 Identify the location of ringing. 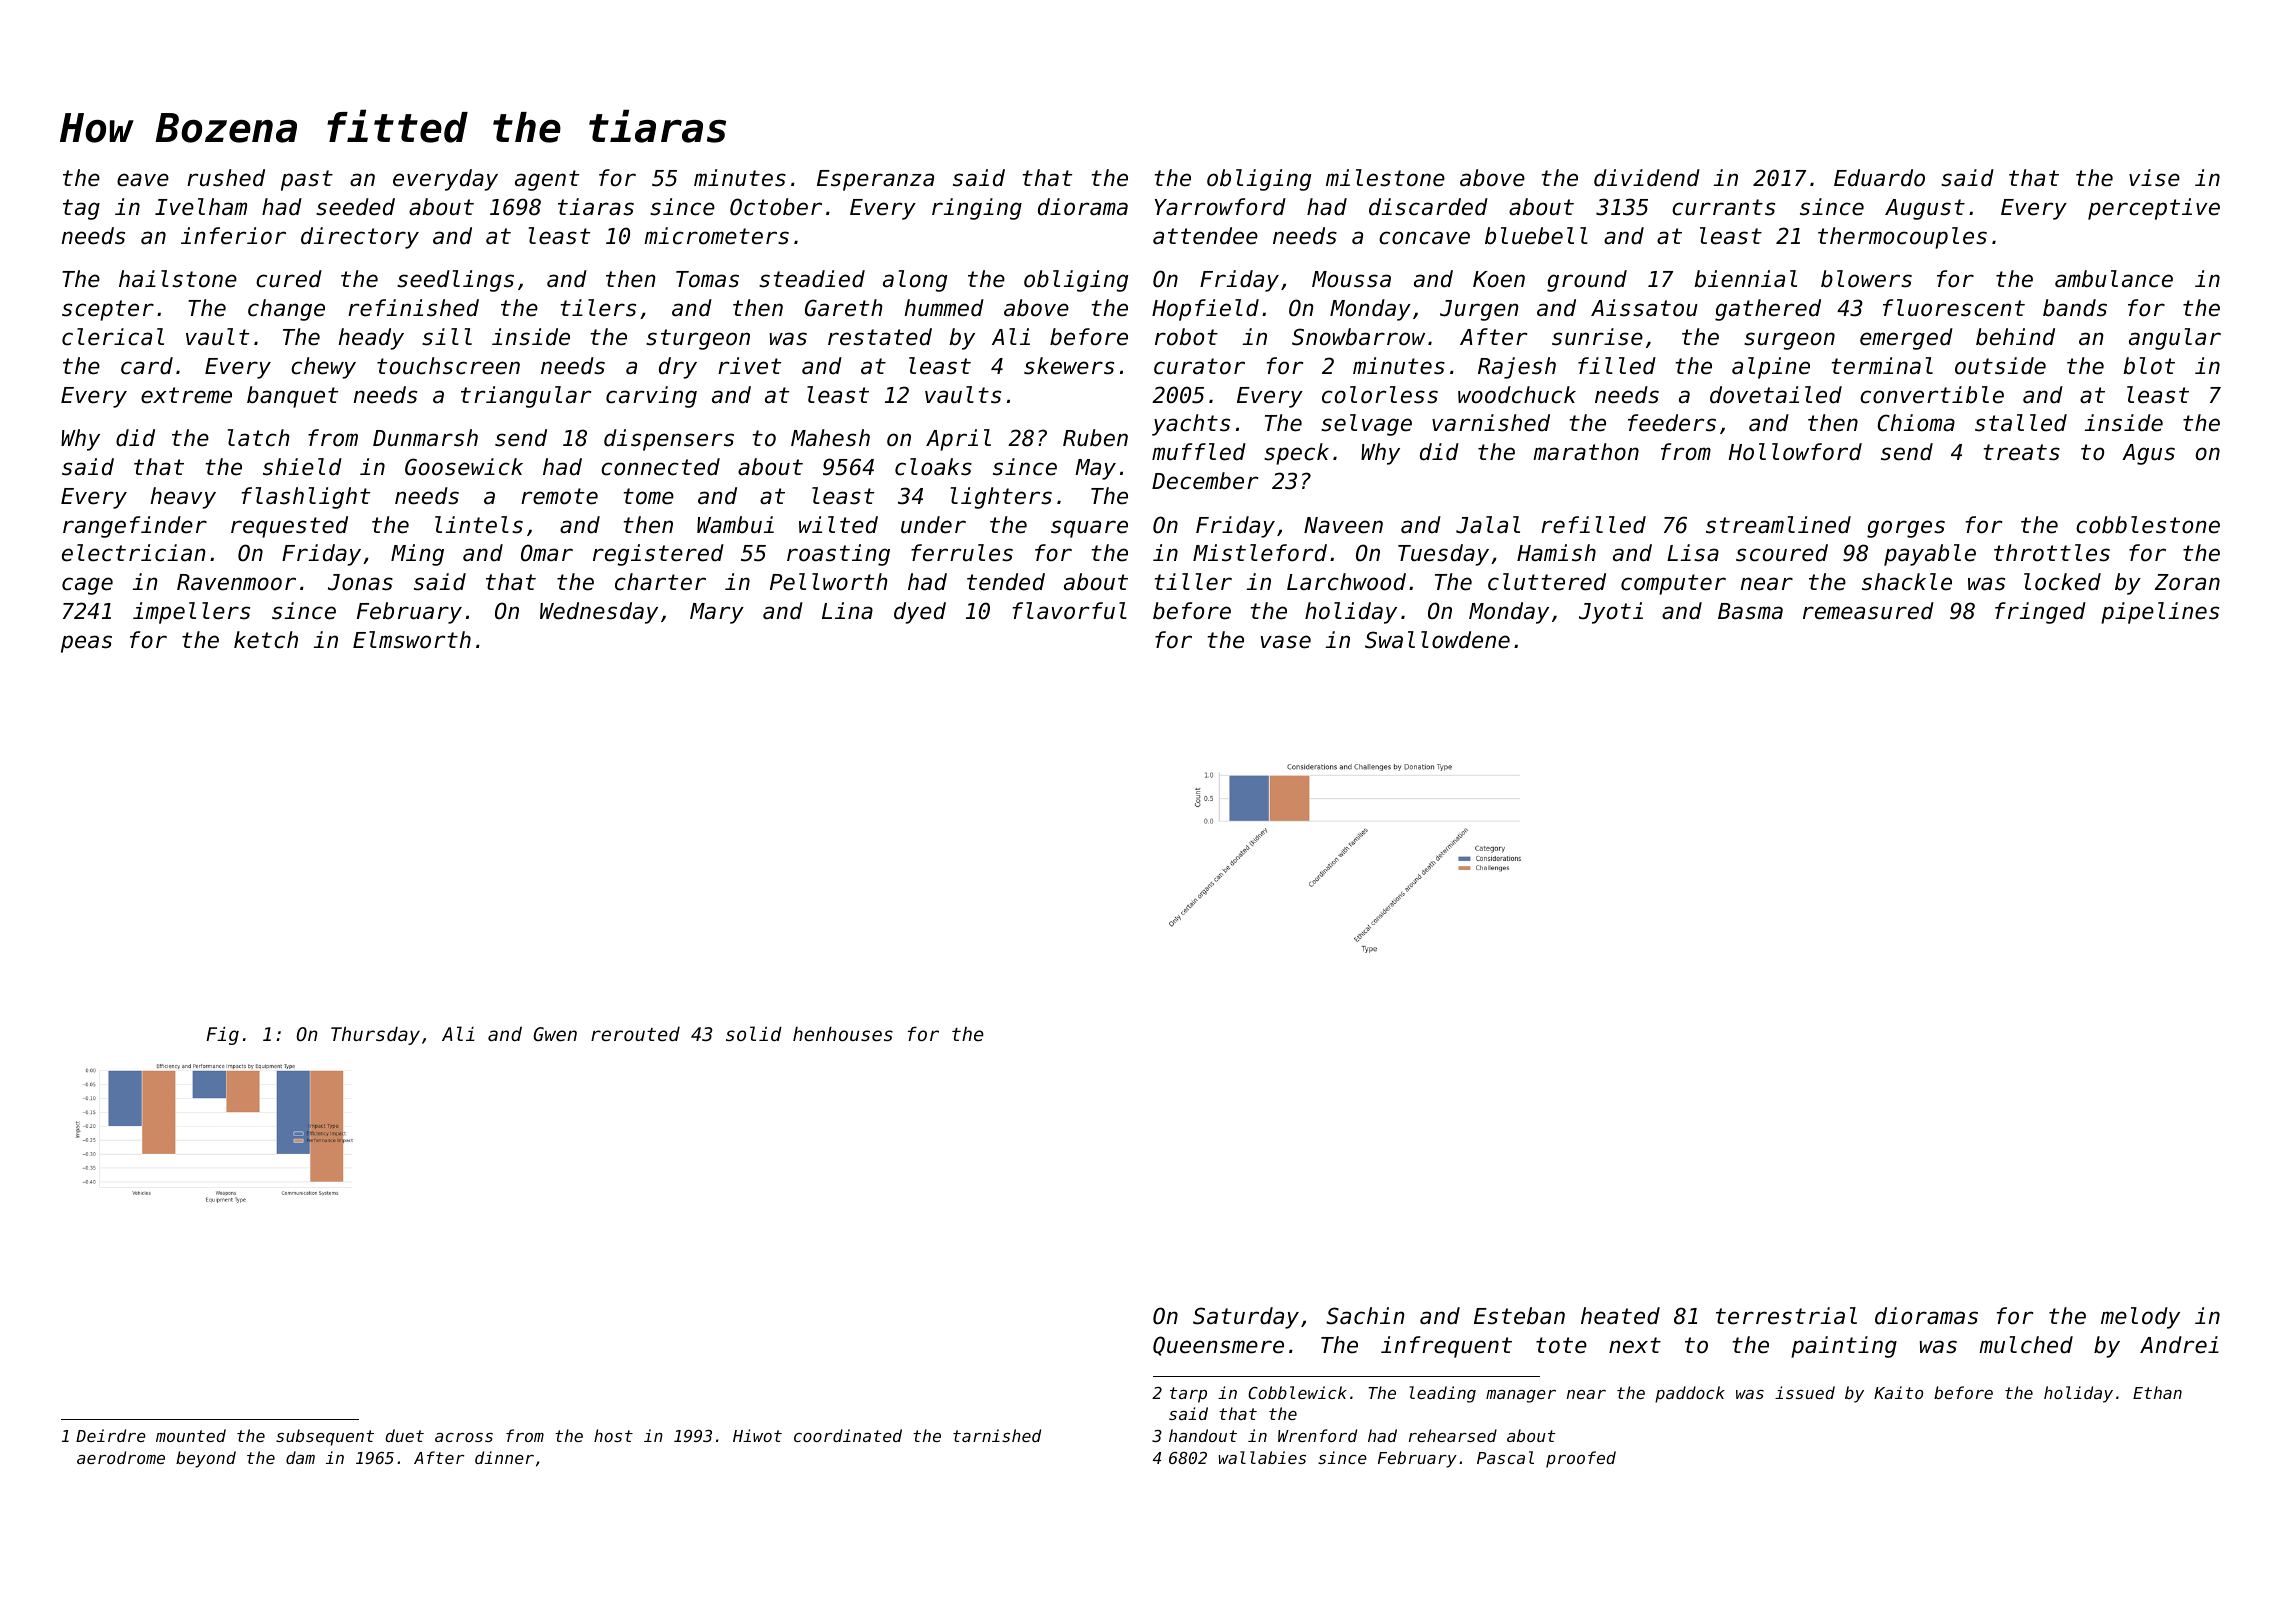
(977, 209).
